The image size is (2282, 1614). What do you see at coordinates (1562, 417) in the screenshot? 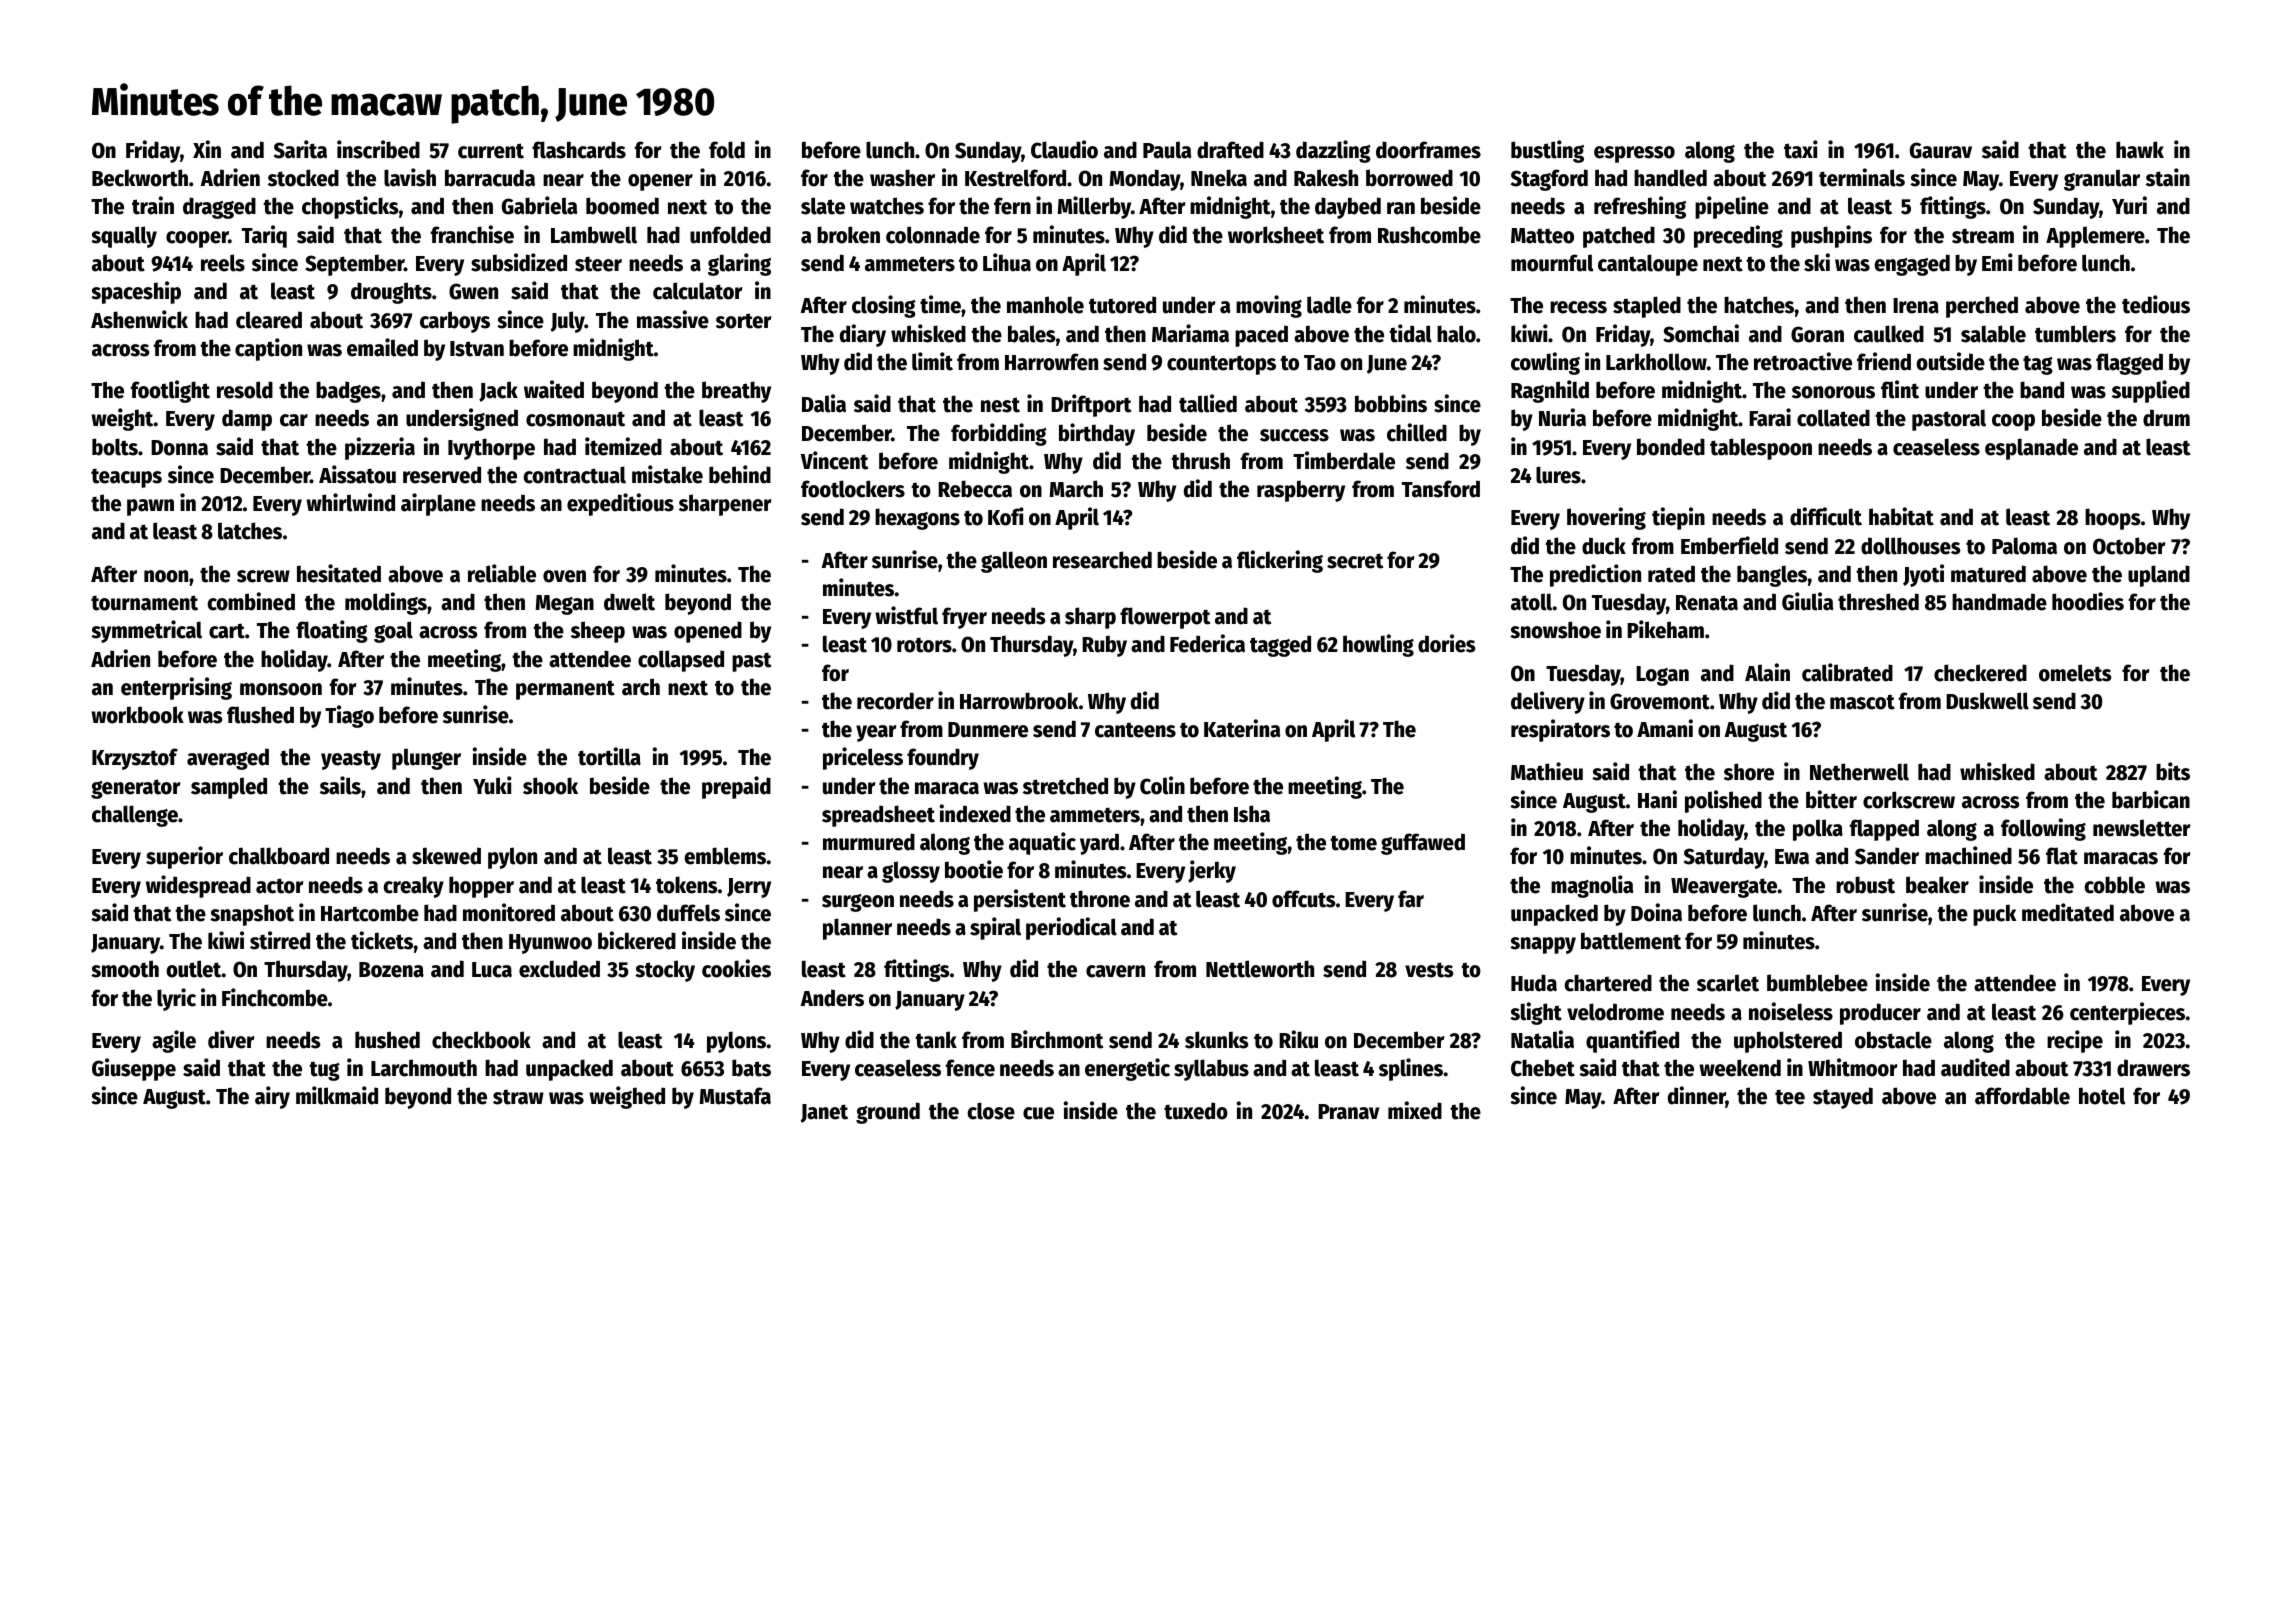
I see `Nuria` at bounding box center [1562, 417].
